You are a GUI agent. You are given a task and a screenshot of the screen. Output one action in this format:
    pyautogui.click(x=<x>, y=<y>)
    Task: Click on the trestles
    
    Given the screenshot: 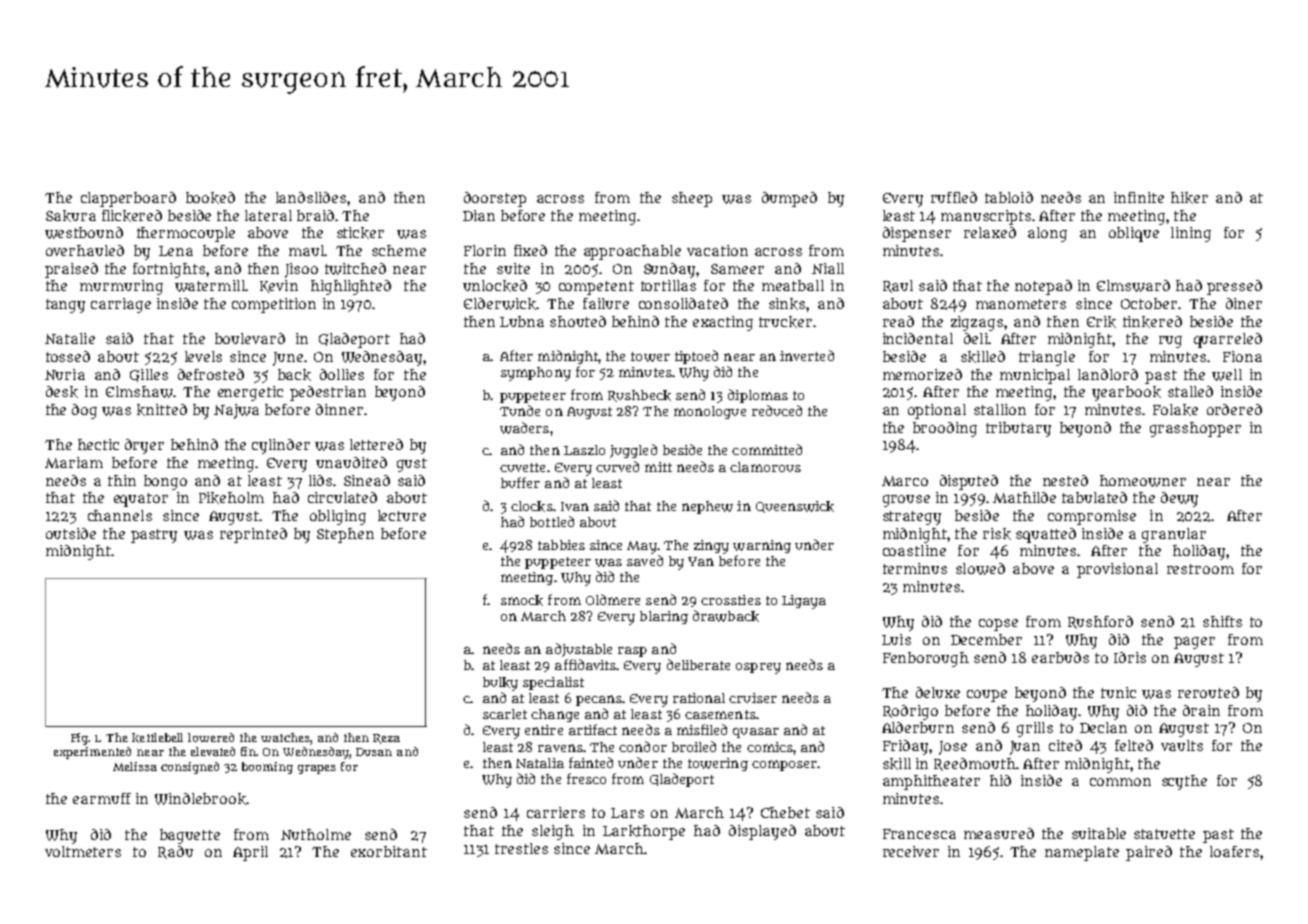 What is the action you would take?
    pyautogui.click(x=521, y=848)
